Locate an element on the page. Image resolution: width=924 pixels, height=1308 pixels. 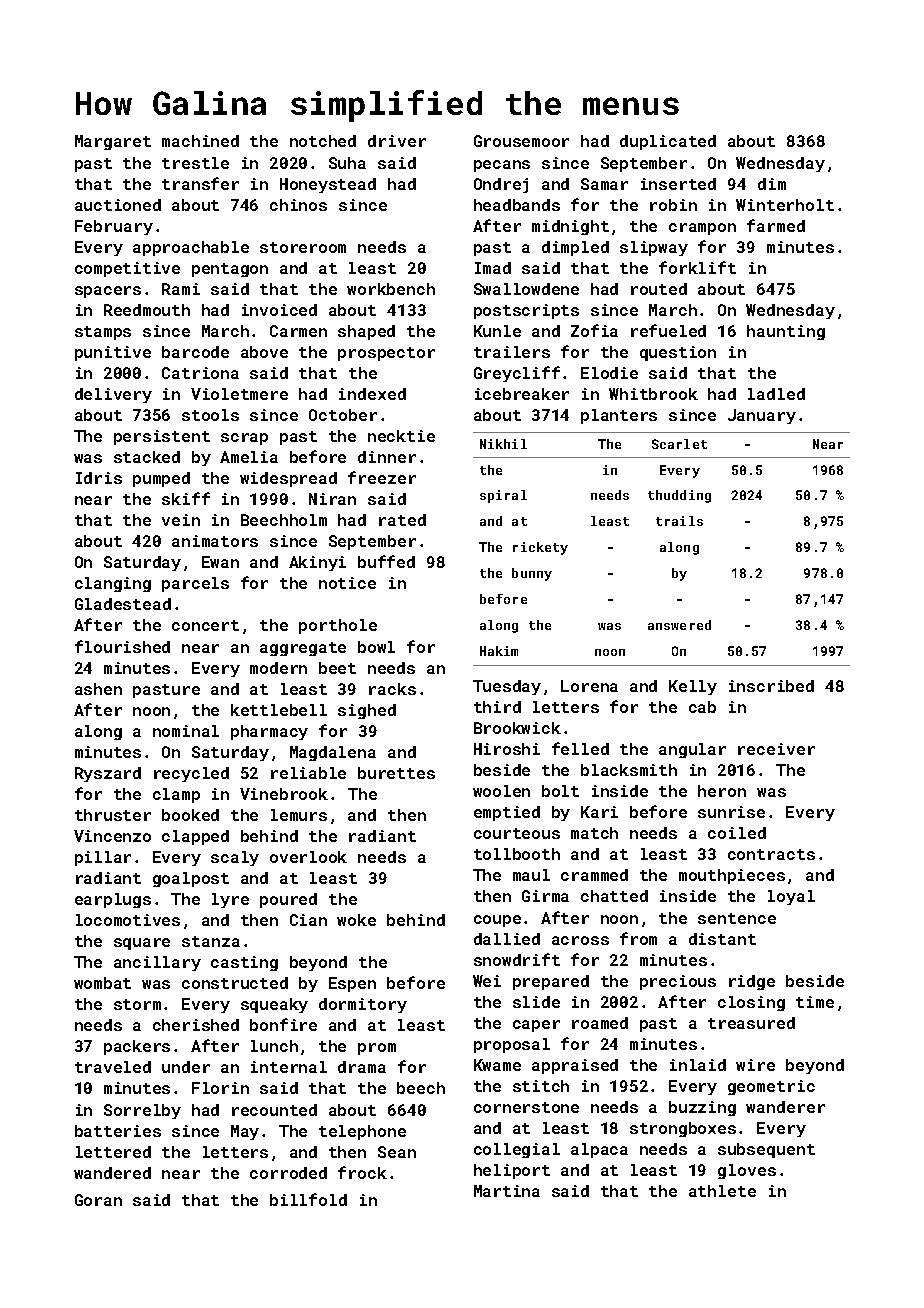
Martina is located at coordinates (507, 1191).
